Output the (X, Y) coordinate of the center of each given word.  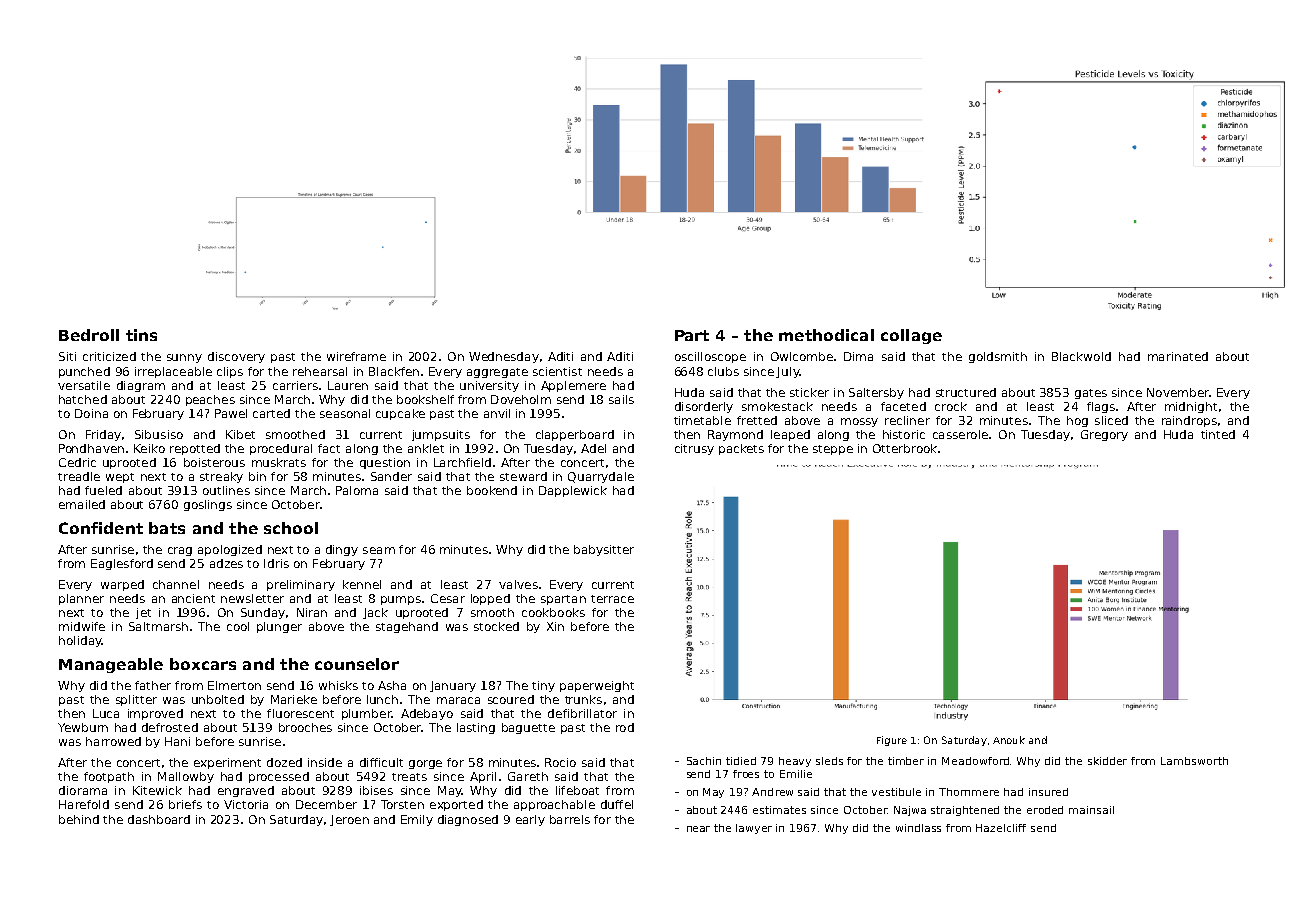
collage (911, 336)
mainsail (1091, 810)
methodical (826, 335)
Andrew (772, 792)
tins (141, 335)
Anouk (1009, 740)
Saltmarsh (158, 626)
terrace (612, 599)
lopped (490, 599)
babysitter (604, 550)
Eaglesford (122, 564)
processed (279, 777)
